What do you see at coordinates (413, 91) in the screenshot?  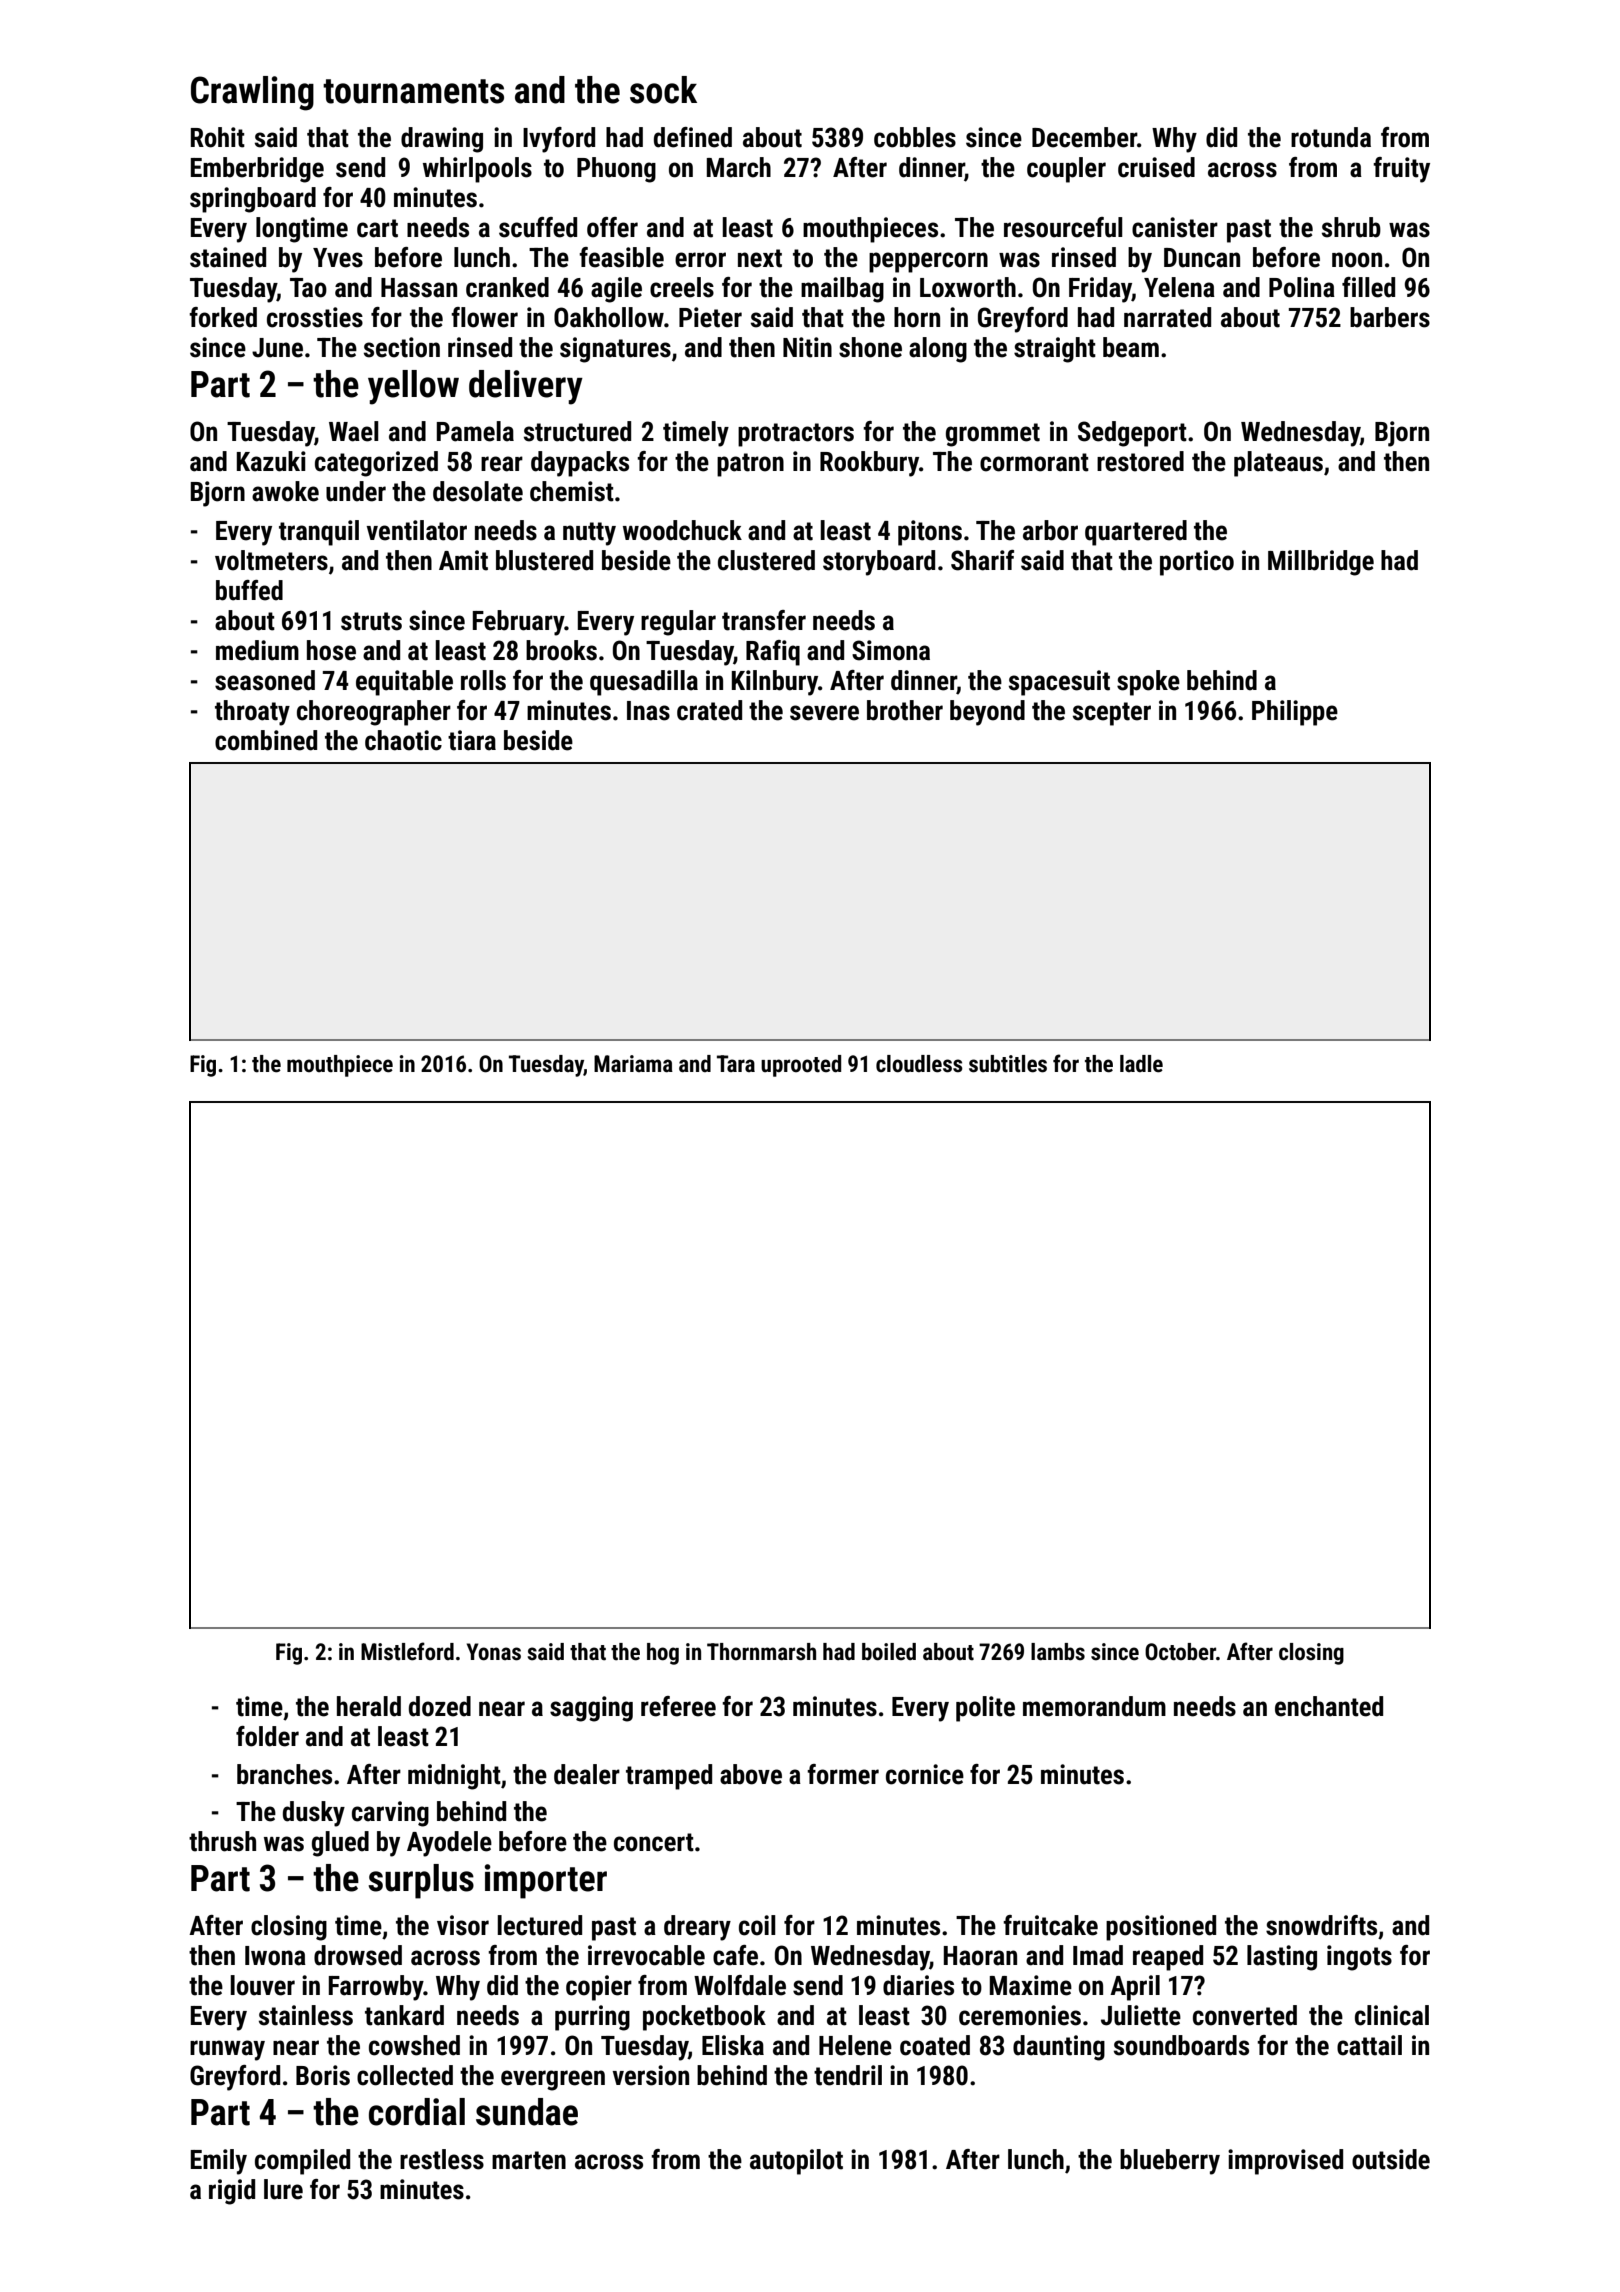 I see `tournaments` at bounding box center [413, 91].
